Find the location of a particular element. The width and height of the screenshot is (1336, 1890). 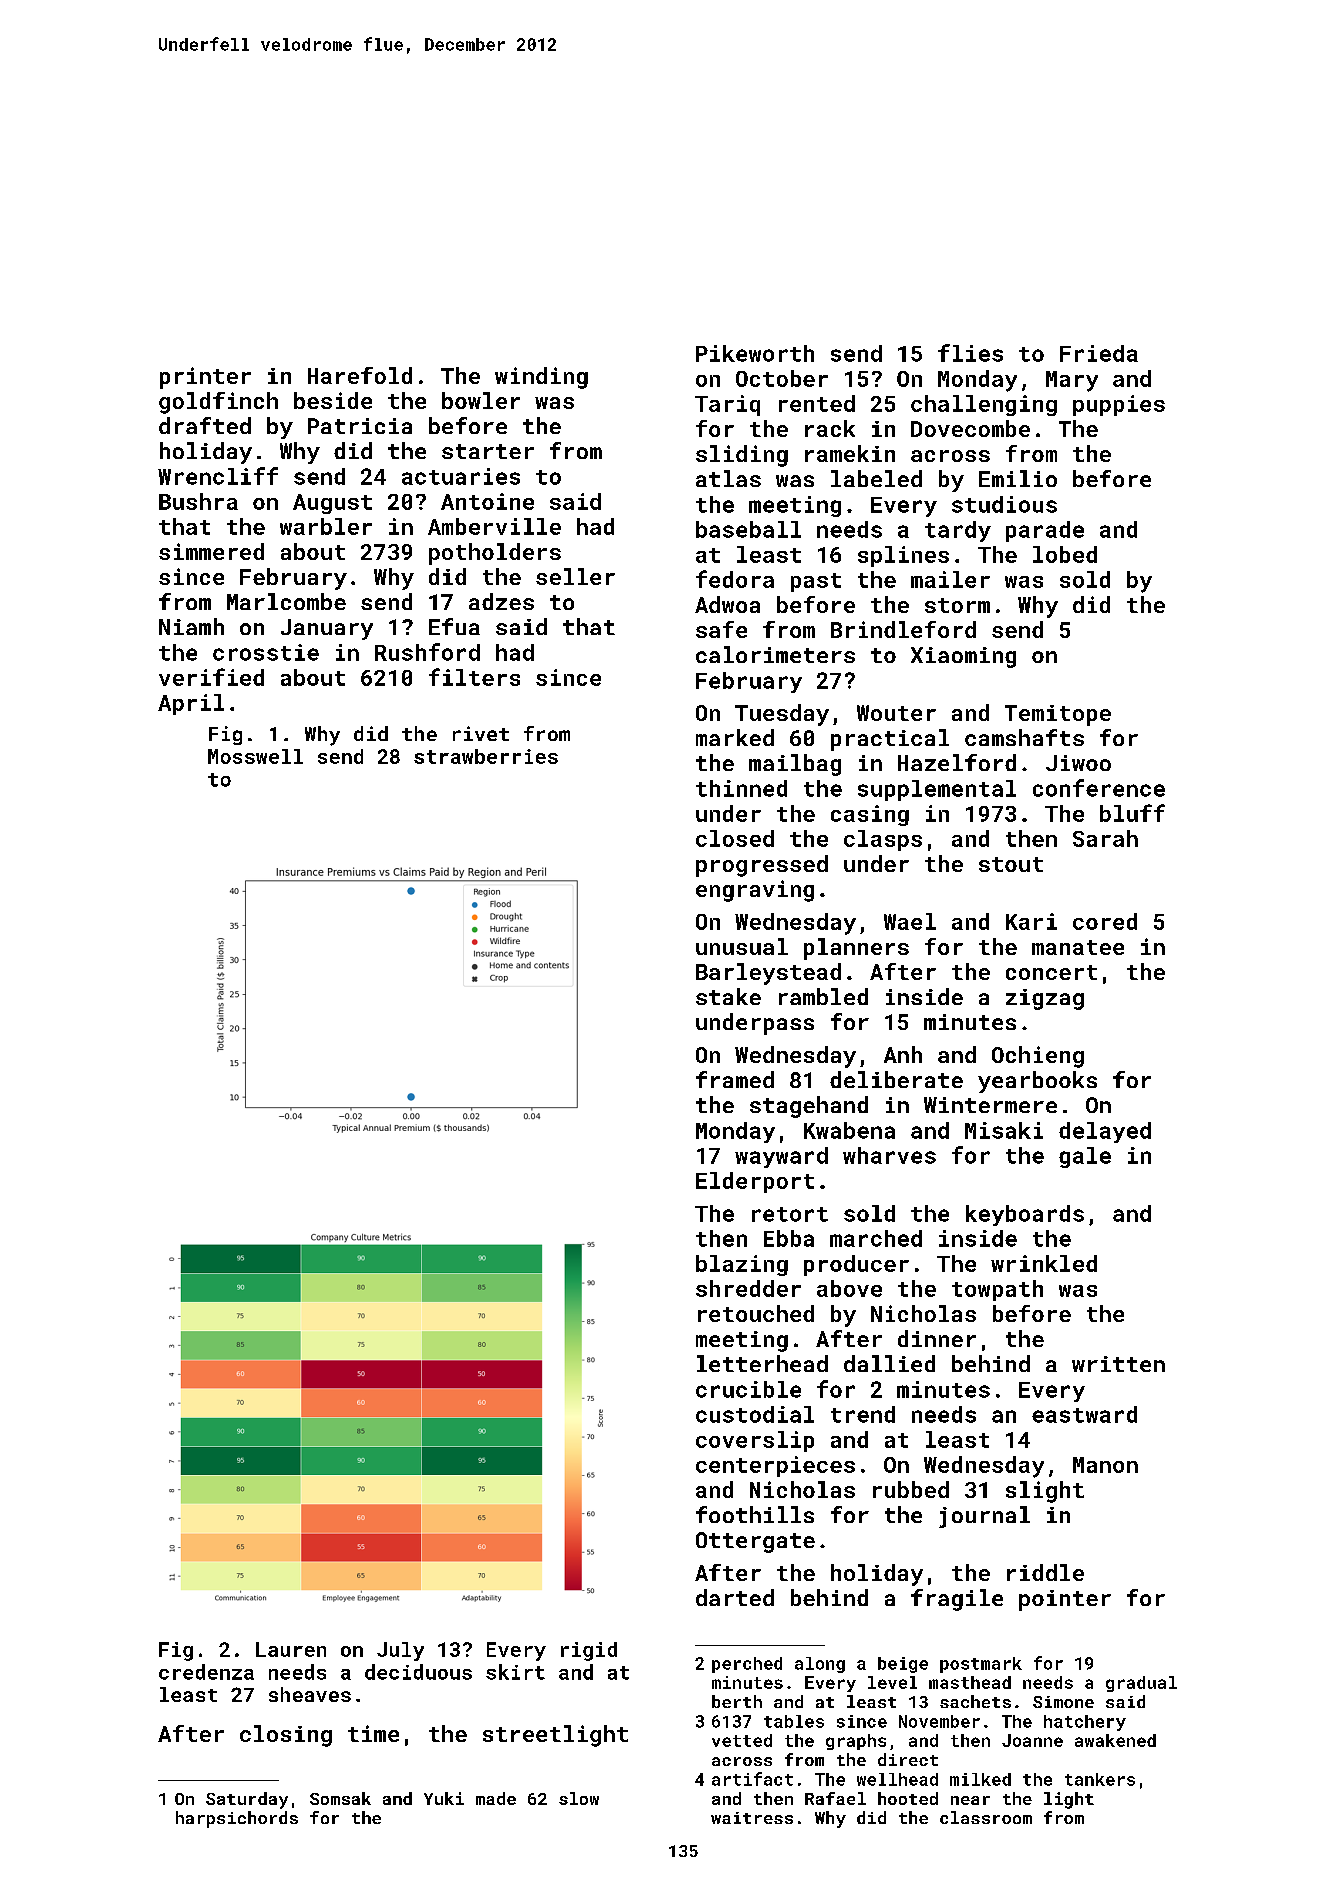

shredder is located at coordinates (748, 1288).
